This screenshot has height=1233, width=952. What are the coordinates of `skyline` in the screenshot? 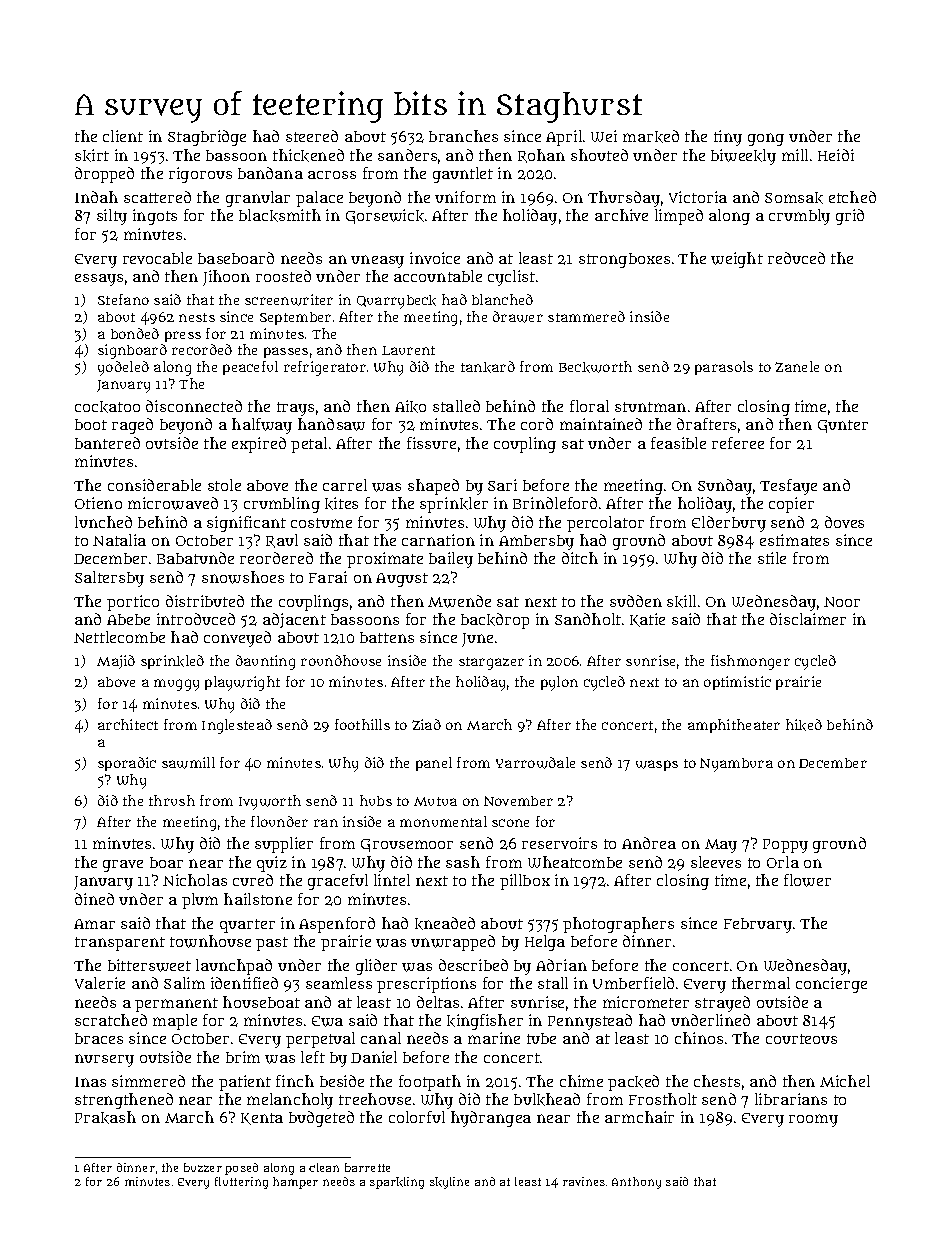 It's located at (449, 1183).
